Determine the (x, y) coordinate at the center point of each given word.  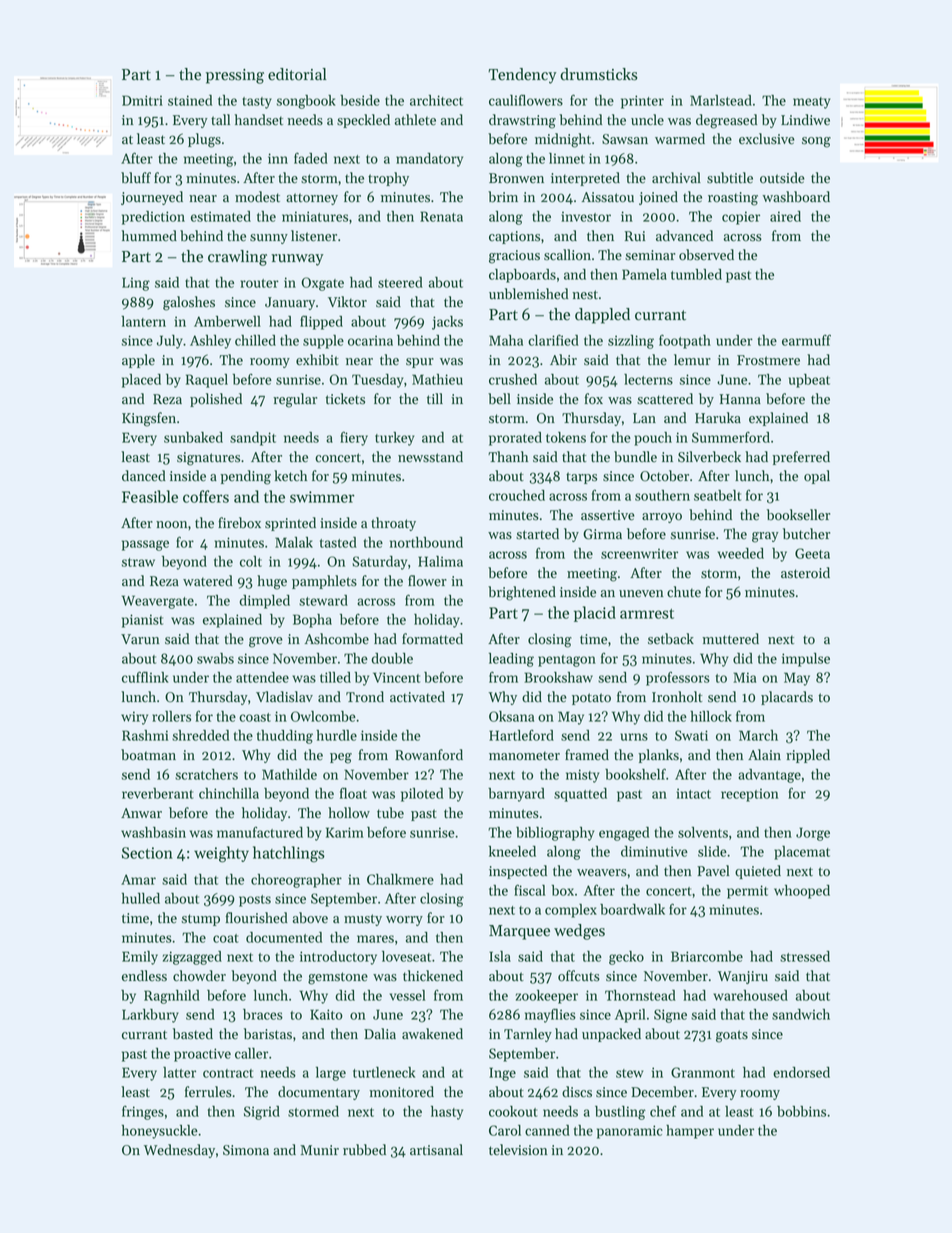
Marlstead (721, 100)
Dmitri (142, 100)
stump (201, 920)
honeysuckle (160, 1132)
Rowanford (429, 755)
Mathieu (437, 379)
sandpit (253, 439)
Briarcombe (707, 956)
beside (360, 100)
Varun (140, 639)
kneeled (512, 851)
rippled (808, 756)
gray (765, 537)
